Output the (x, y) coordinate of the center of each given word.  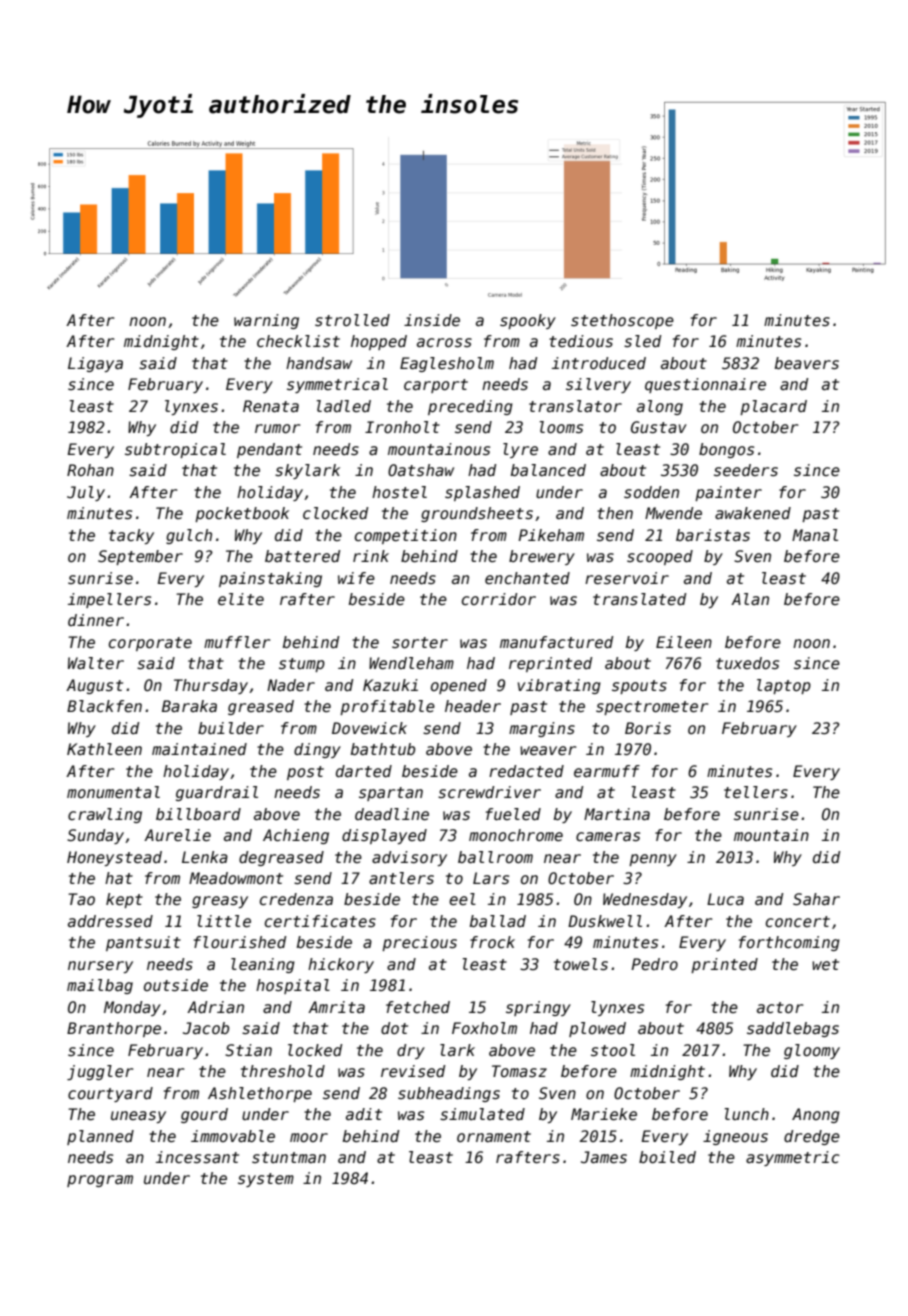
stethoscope (622, 321)
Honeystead (114, 858)
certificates (320, 921)
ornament (494, 1136)
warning (266, 321)
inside (432, 320)
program (100, 1181)
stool (613, 1050)
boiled (667, 1157)
